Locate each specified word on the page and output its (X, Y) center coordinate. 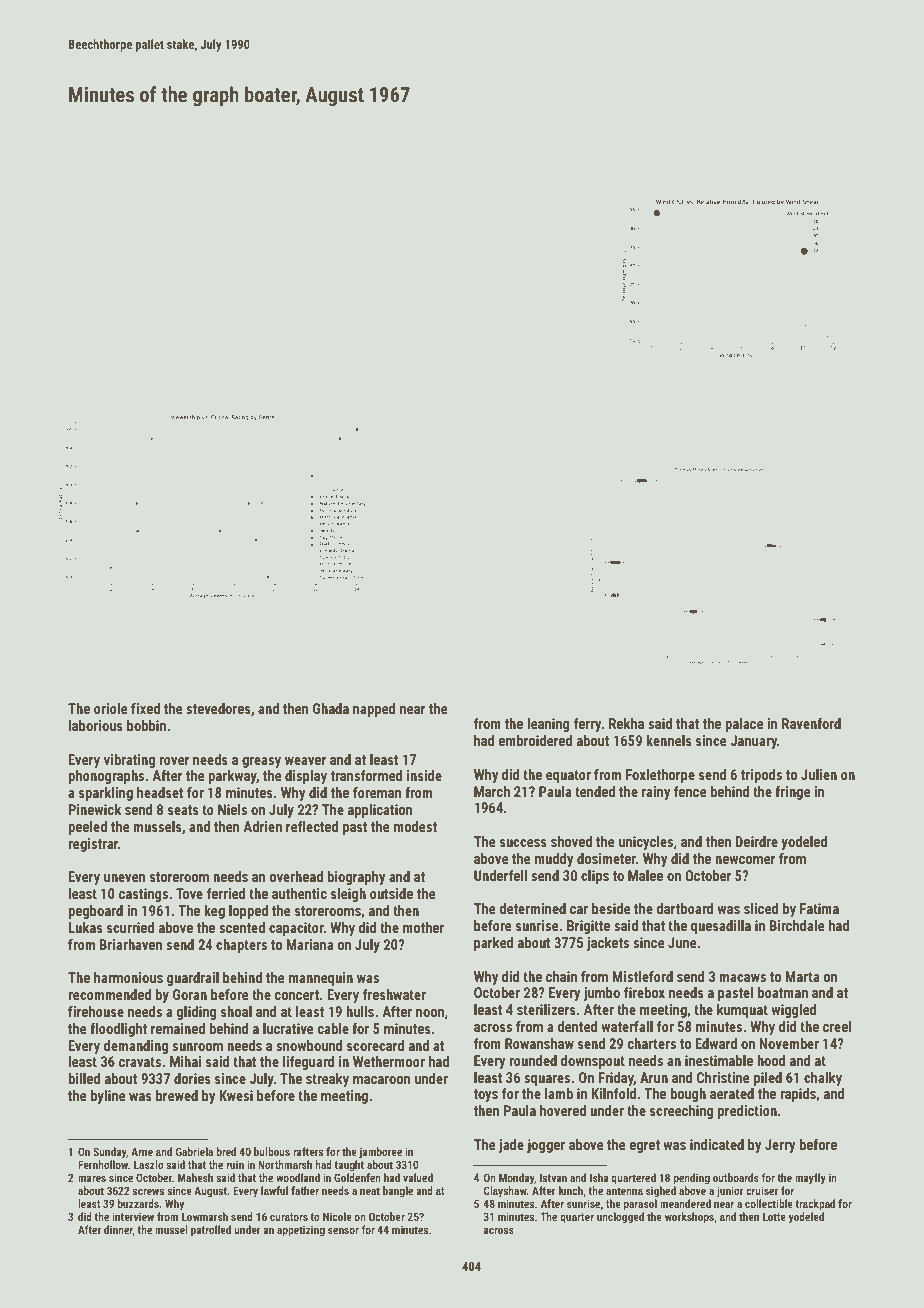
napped (374, 710)
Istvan (553, 1177)
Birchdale (797, 925)
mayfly (810, 1178)
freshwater (394, 994)
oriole (111, 708)
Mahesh (195, 1177)
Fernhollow (103, 1164)
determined (532, 908)
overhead (296, 876)
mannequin (321, 979)
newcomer (745, 860)
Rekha (626, 723)
